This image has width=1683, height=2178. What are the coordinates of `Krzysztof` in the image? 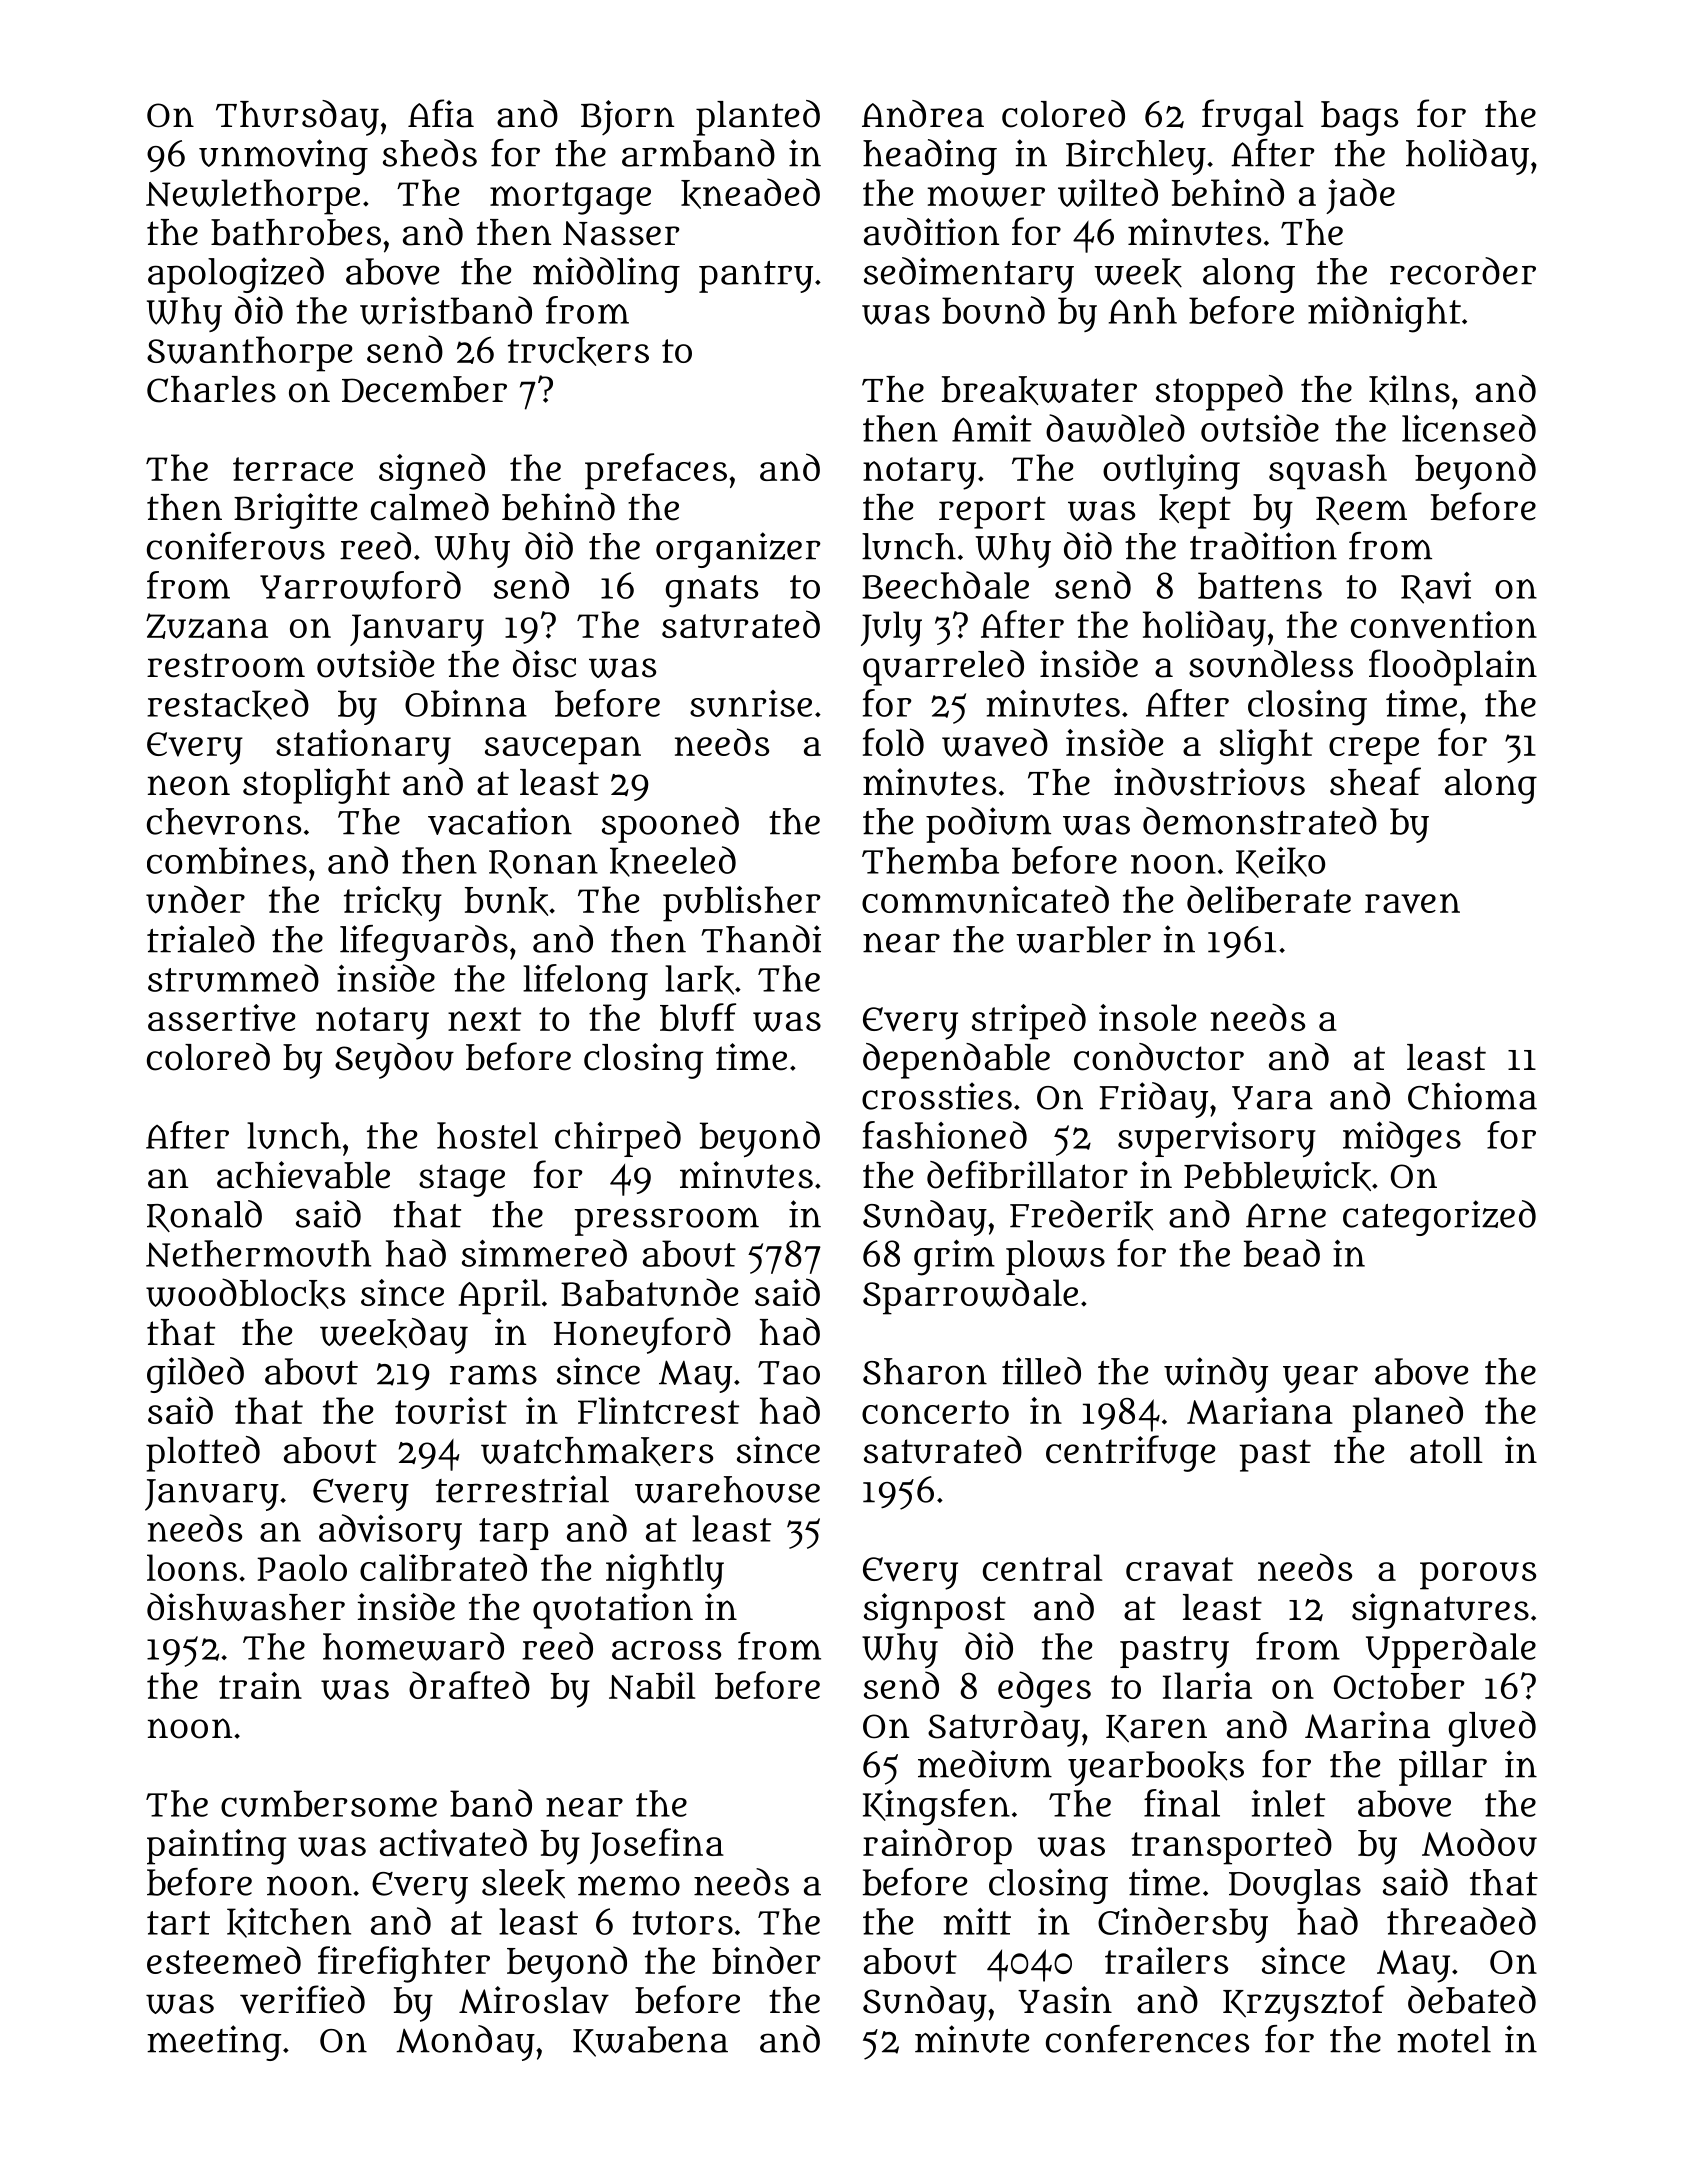 It's located at (1304, 2003).
